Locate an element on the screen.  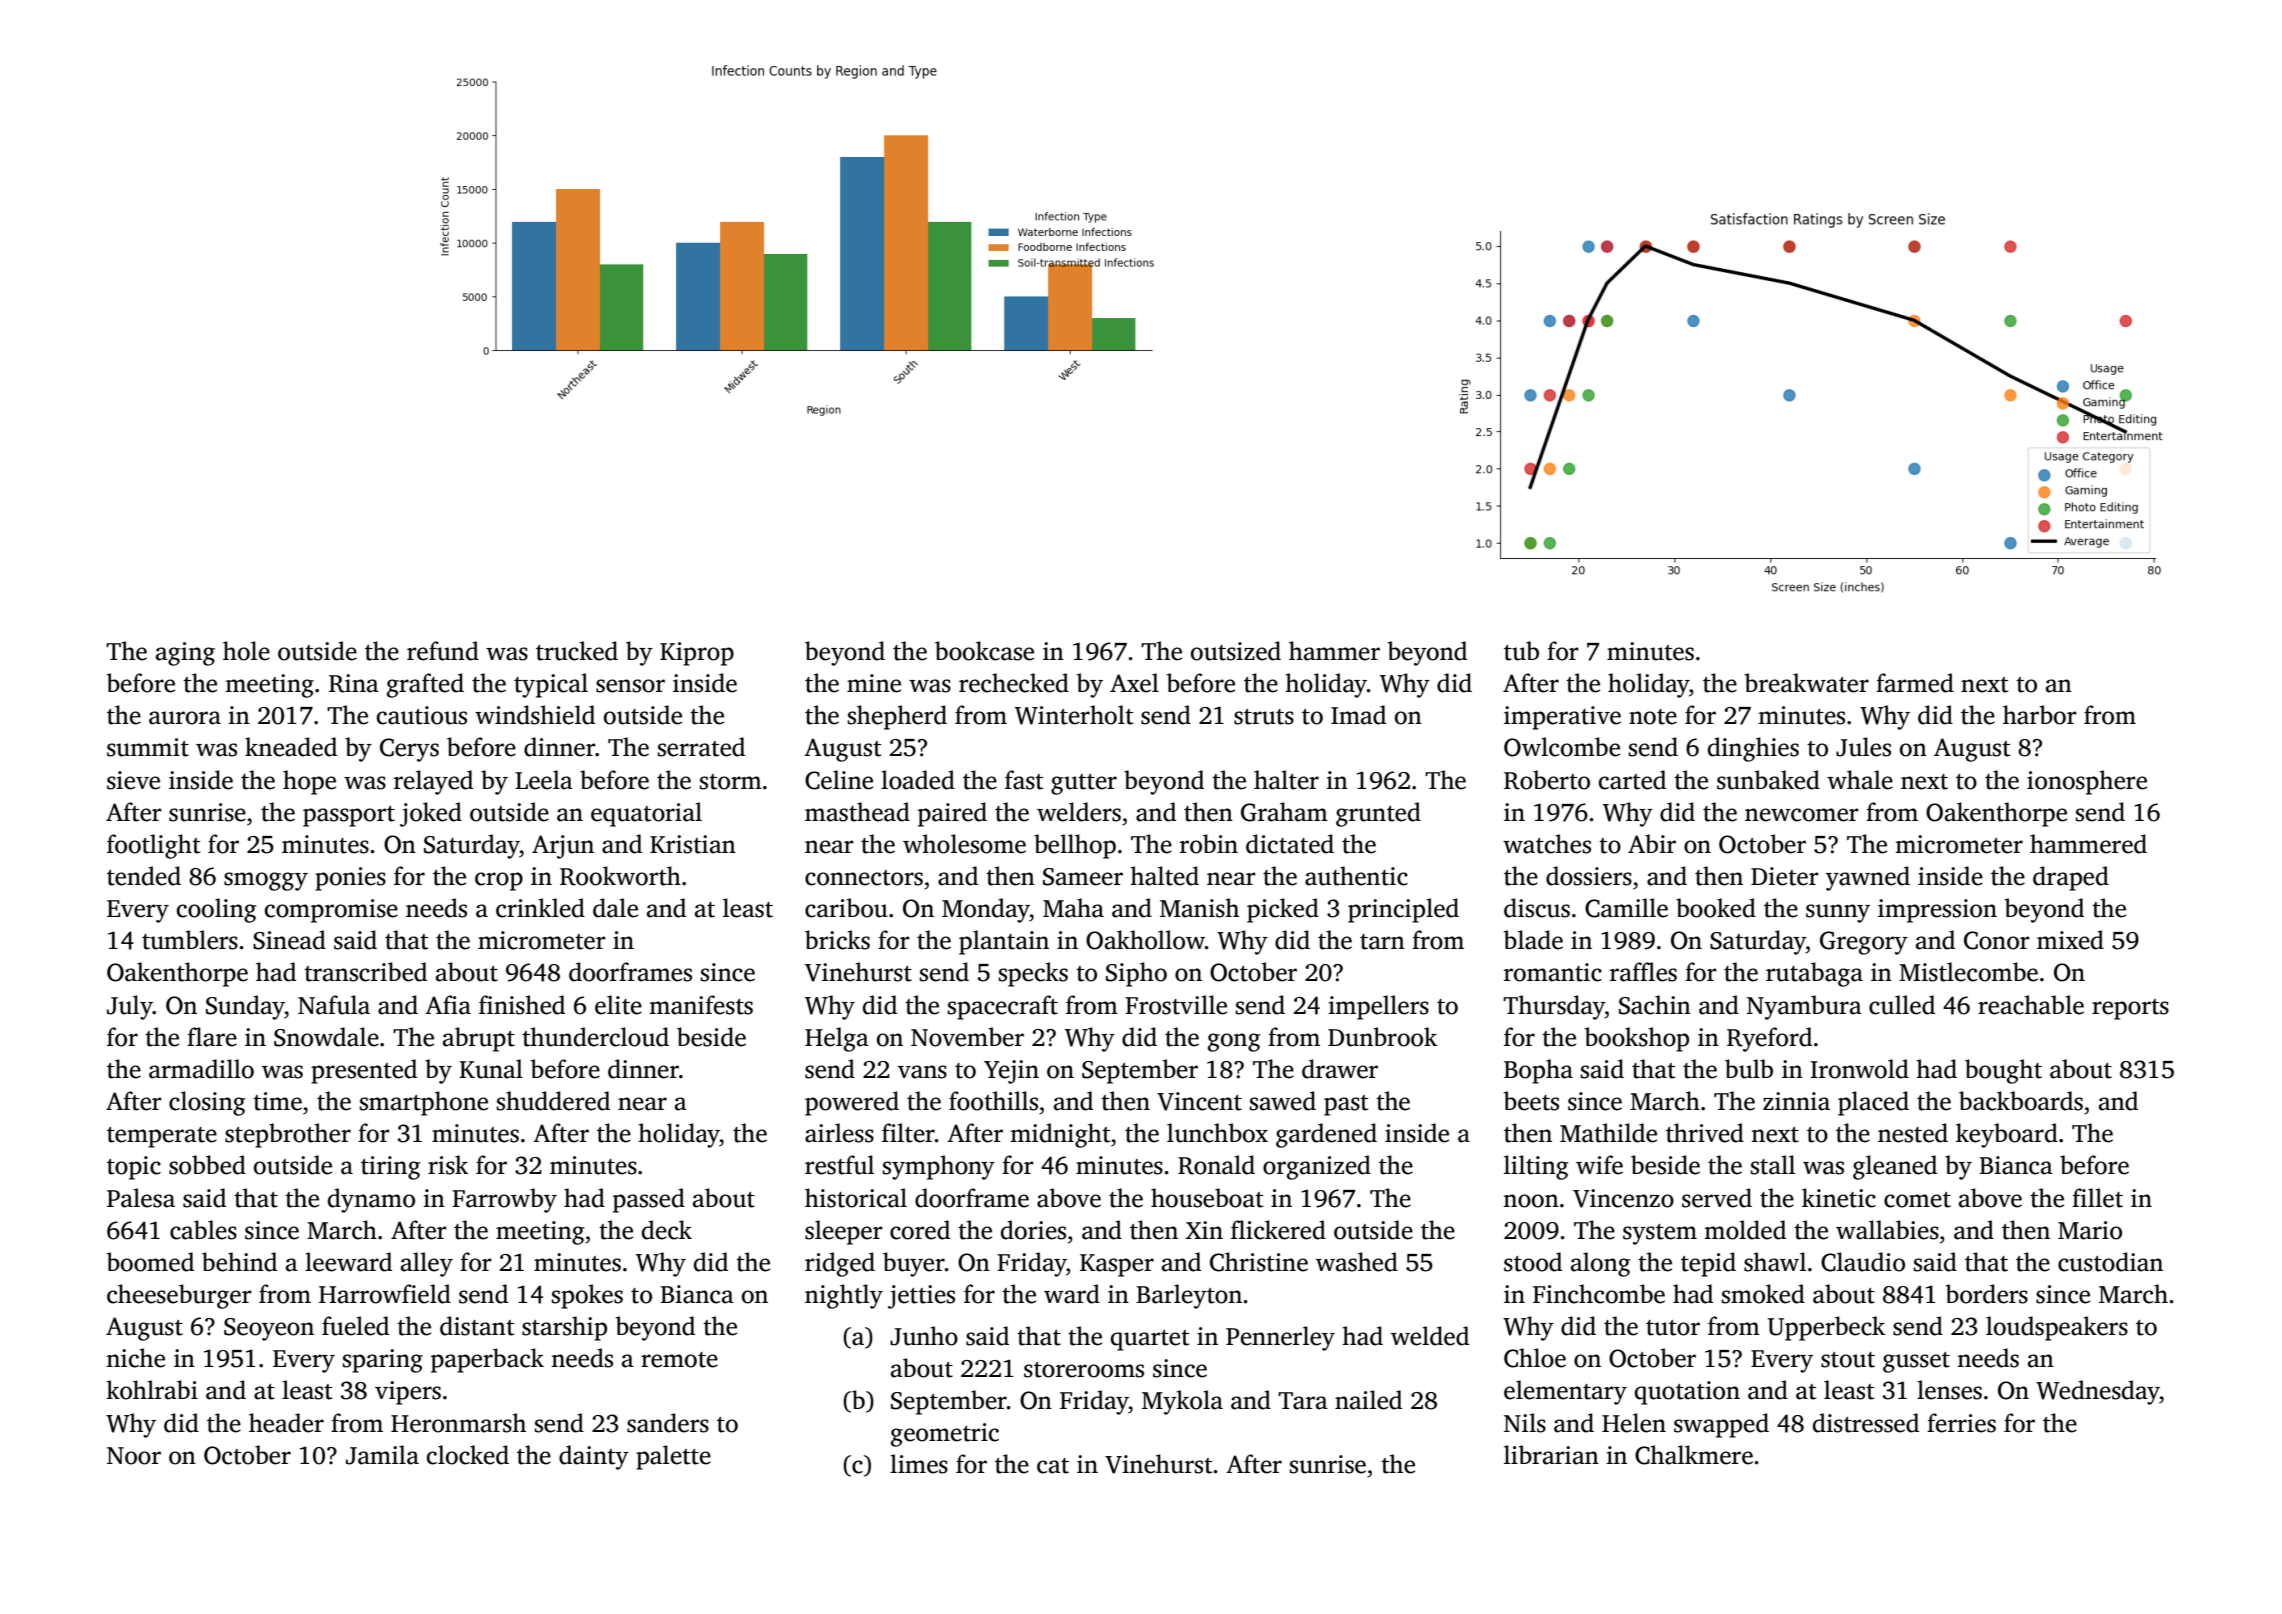
tumblers is located at coordinates (190, 940).
